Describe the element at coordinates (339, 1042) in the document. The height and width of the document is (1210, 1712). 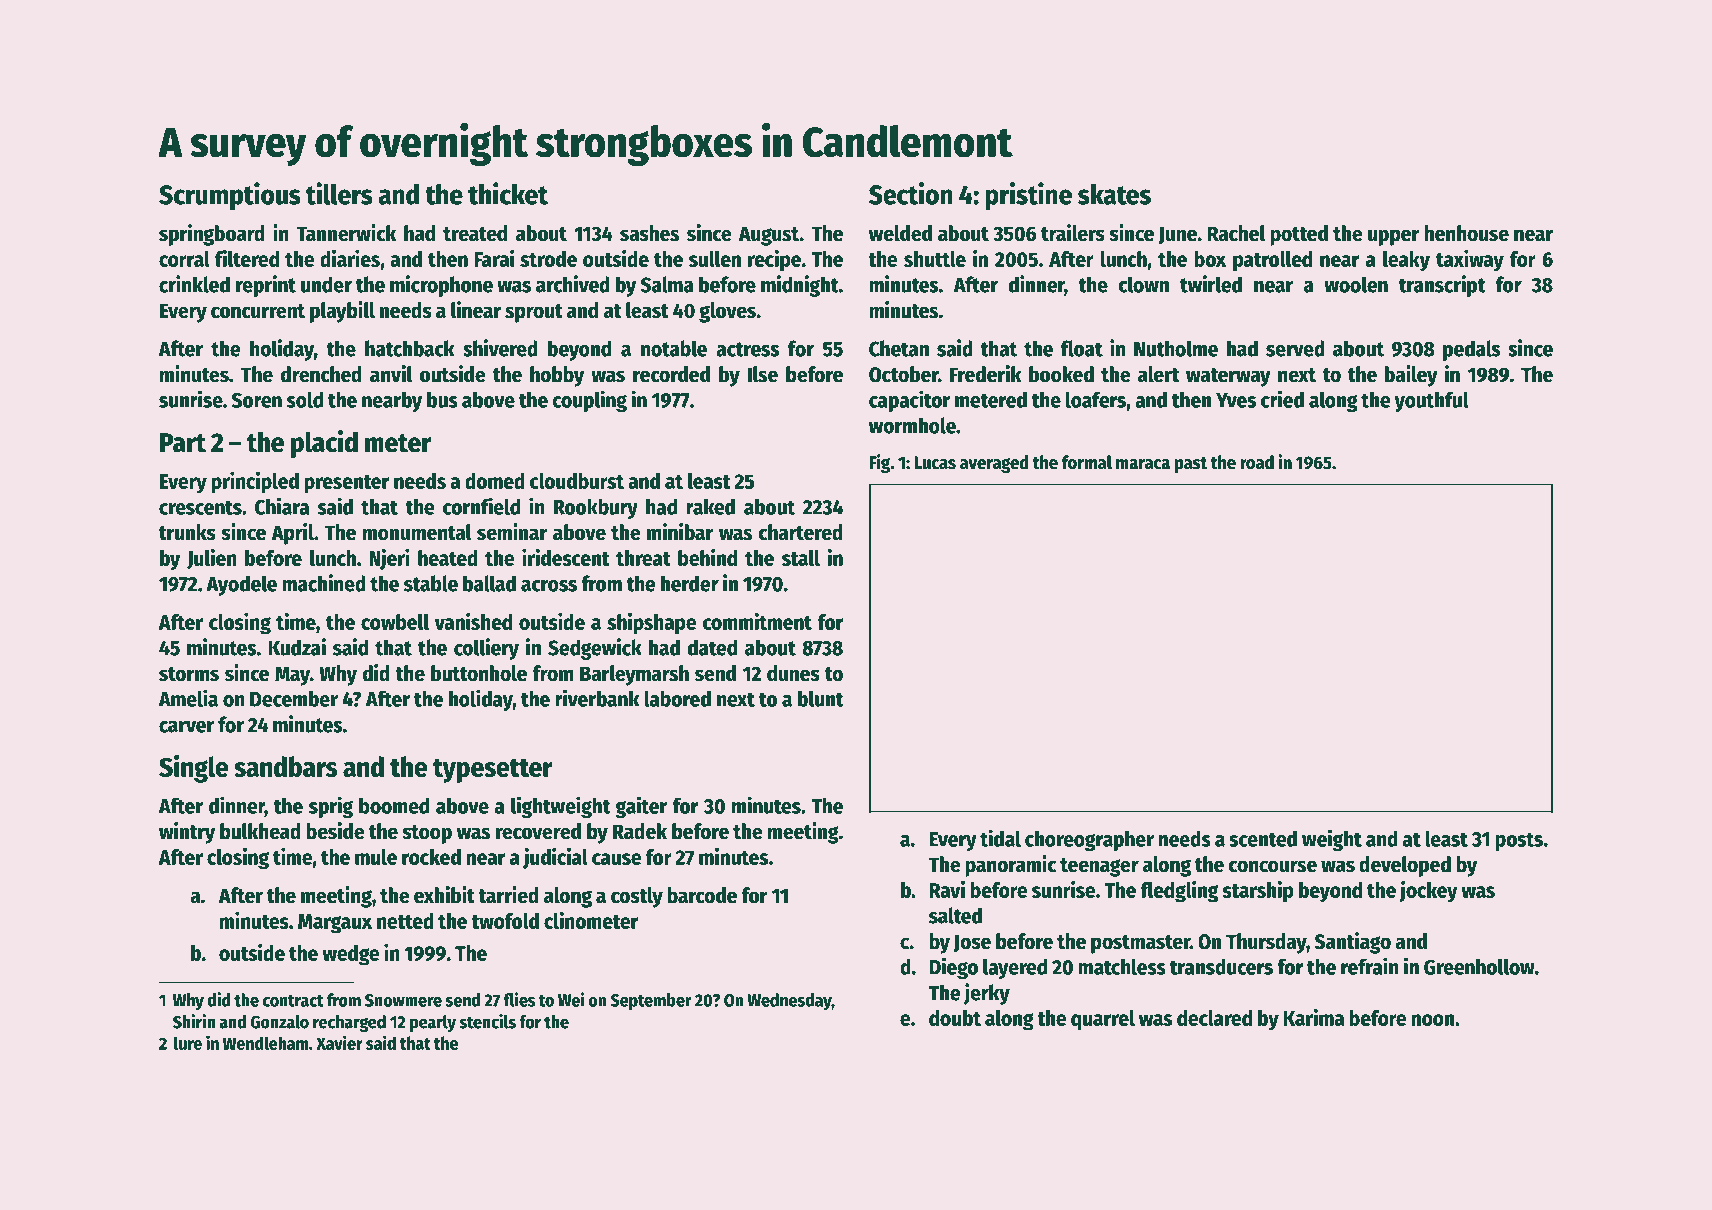
I see `Xavier` at that location.
